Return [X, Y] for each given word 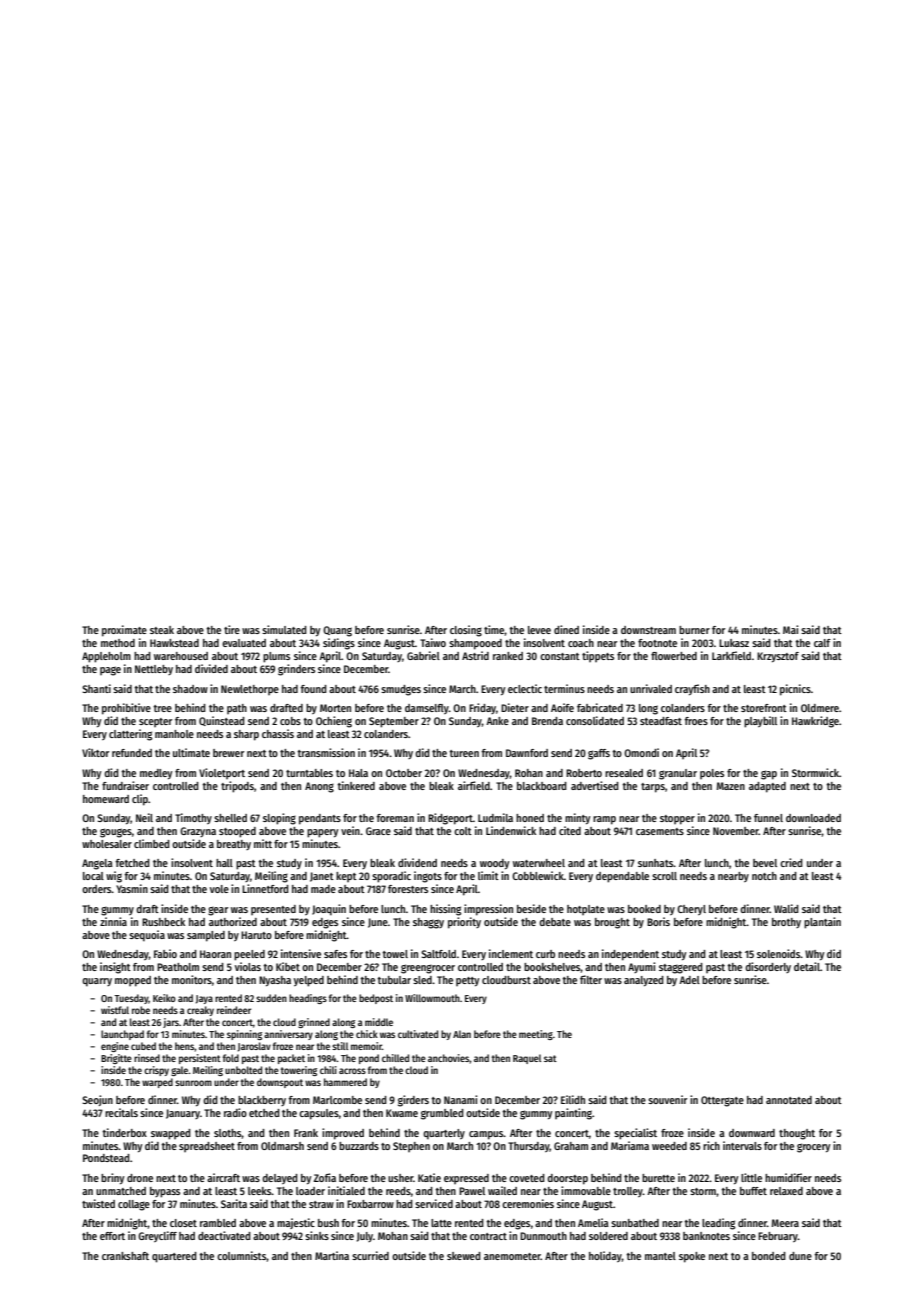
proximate [124, 631]
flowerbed [674, 656]
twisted [98, 1203]
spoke [692, 1257]
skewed [464, 1256]
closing [466, 631]
